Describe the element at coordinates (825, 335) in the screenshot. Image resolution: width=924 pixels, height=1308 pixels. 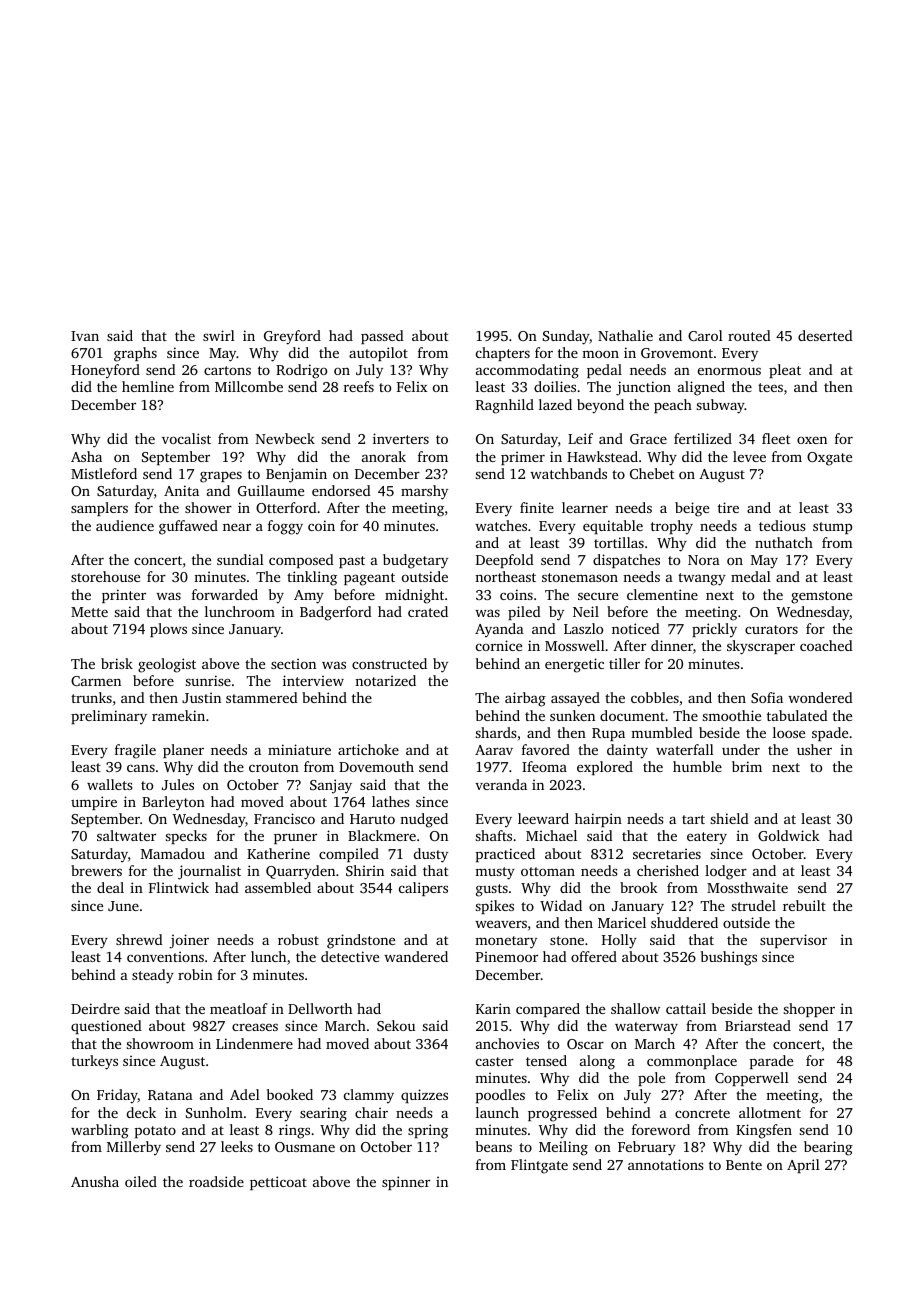
I see `deserted` at that location.
